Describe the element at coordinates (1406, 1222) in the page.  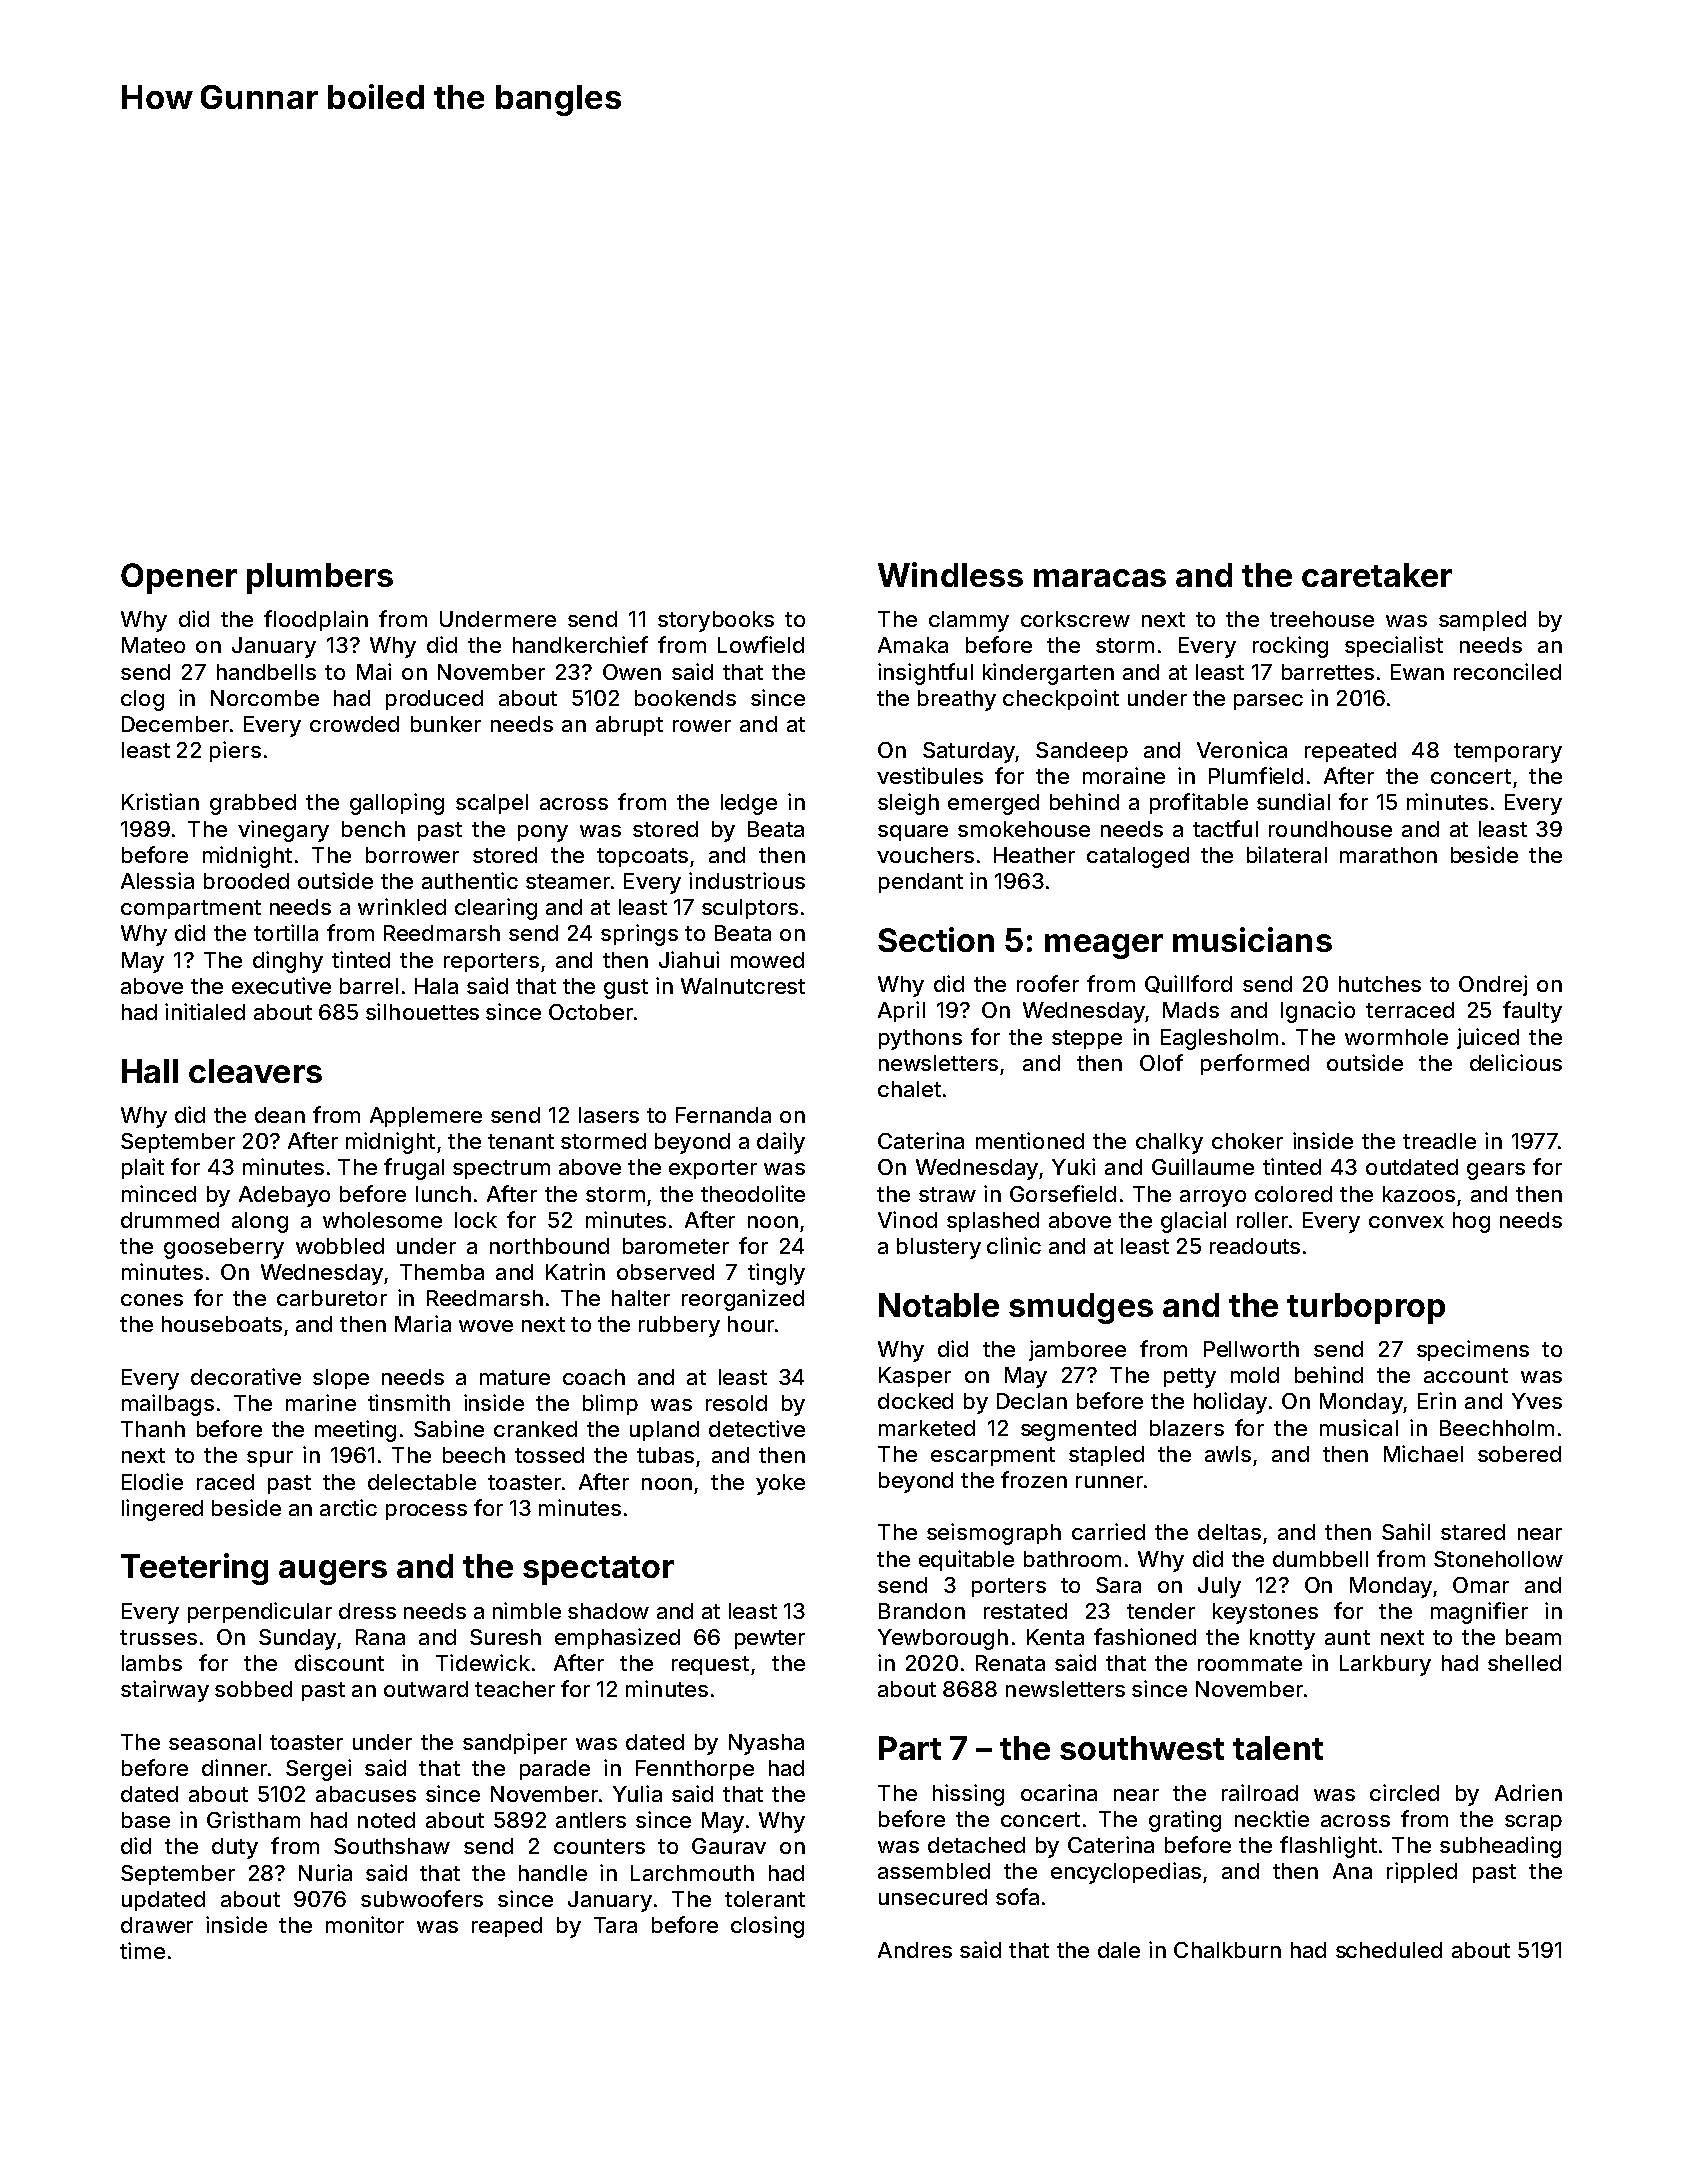
I see `convex` at that location.
